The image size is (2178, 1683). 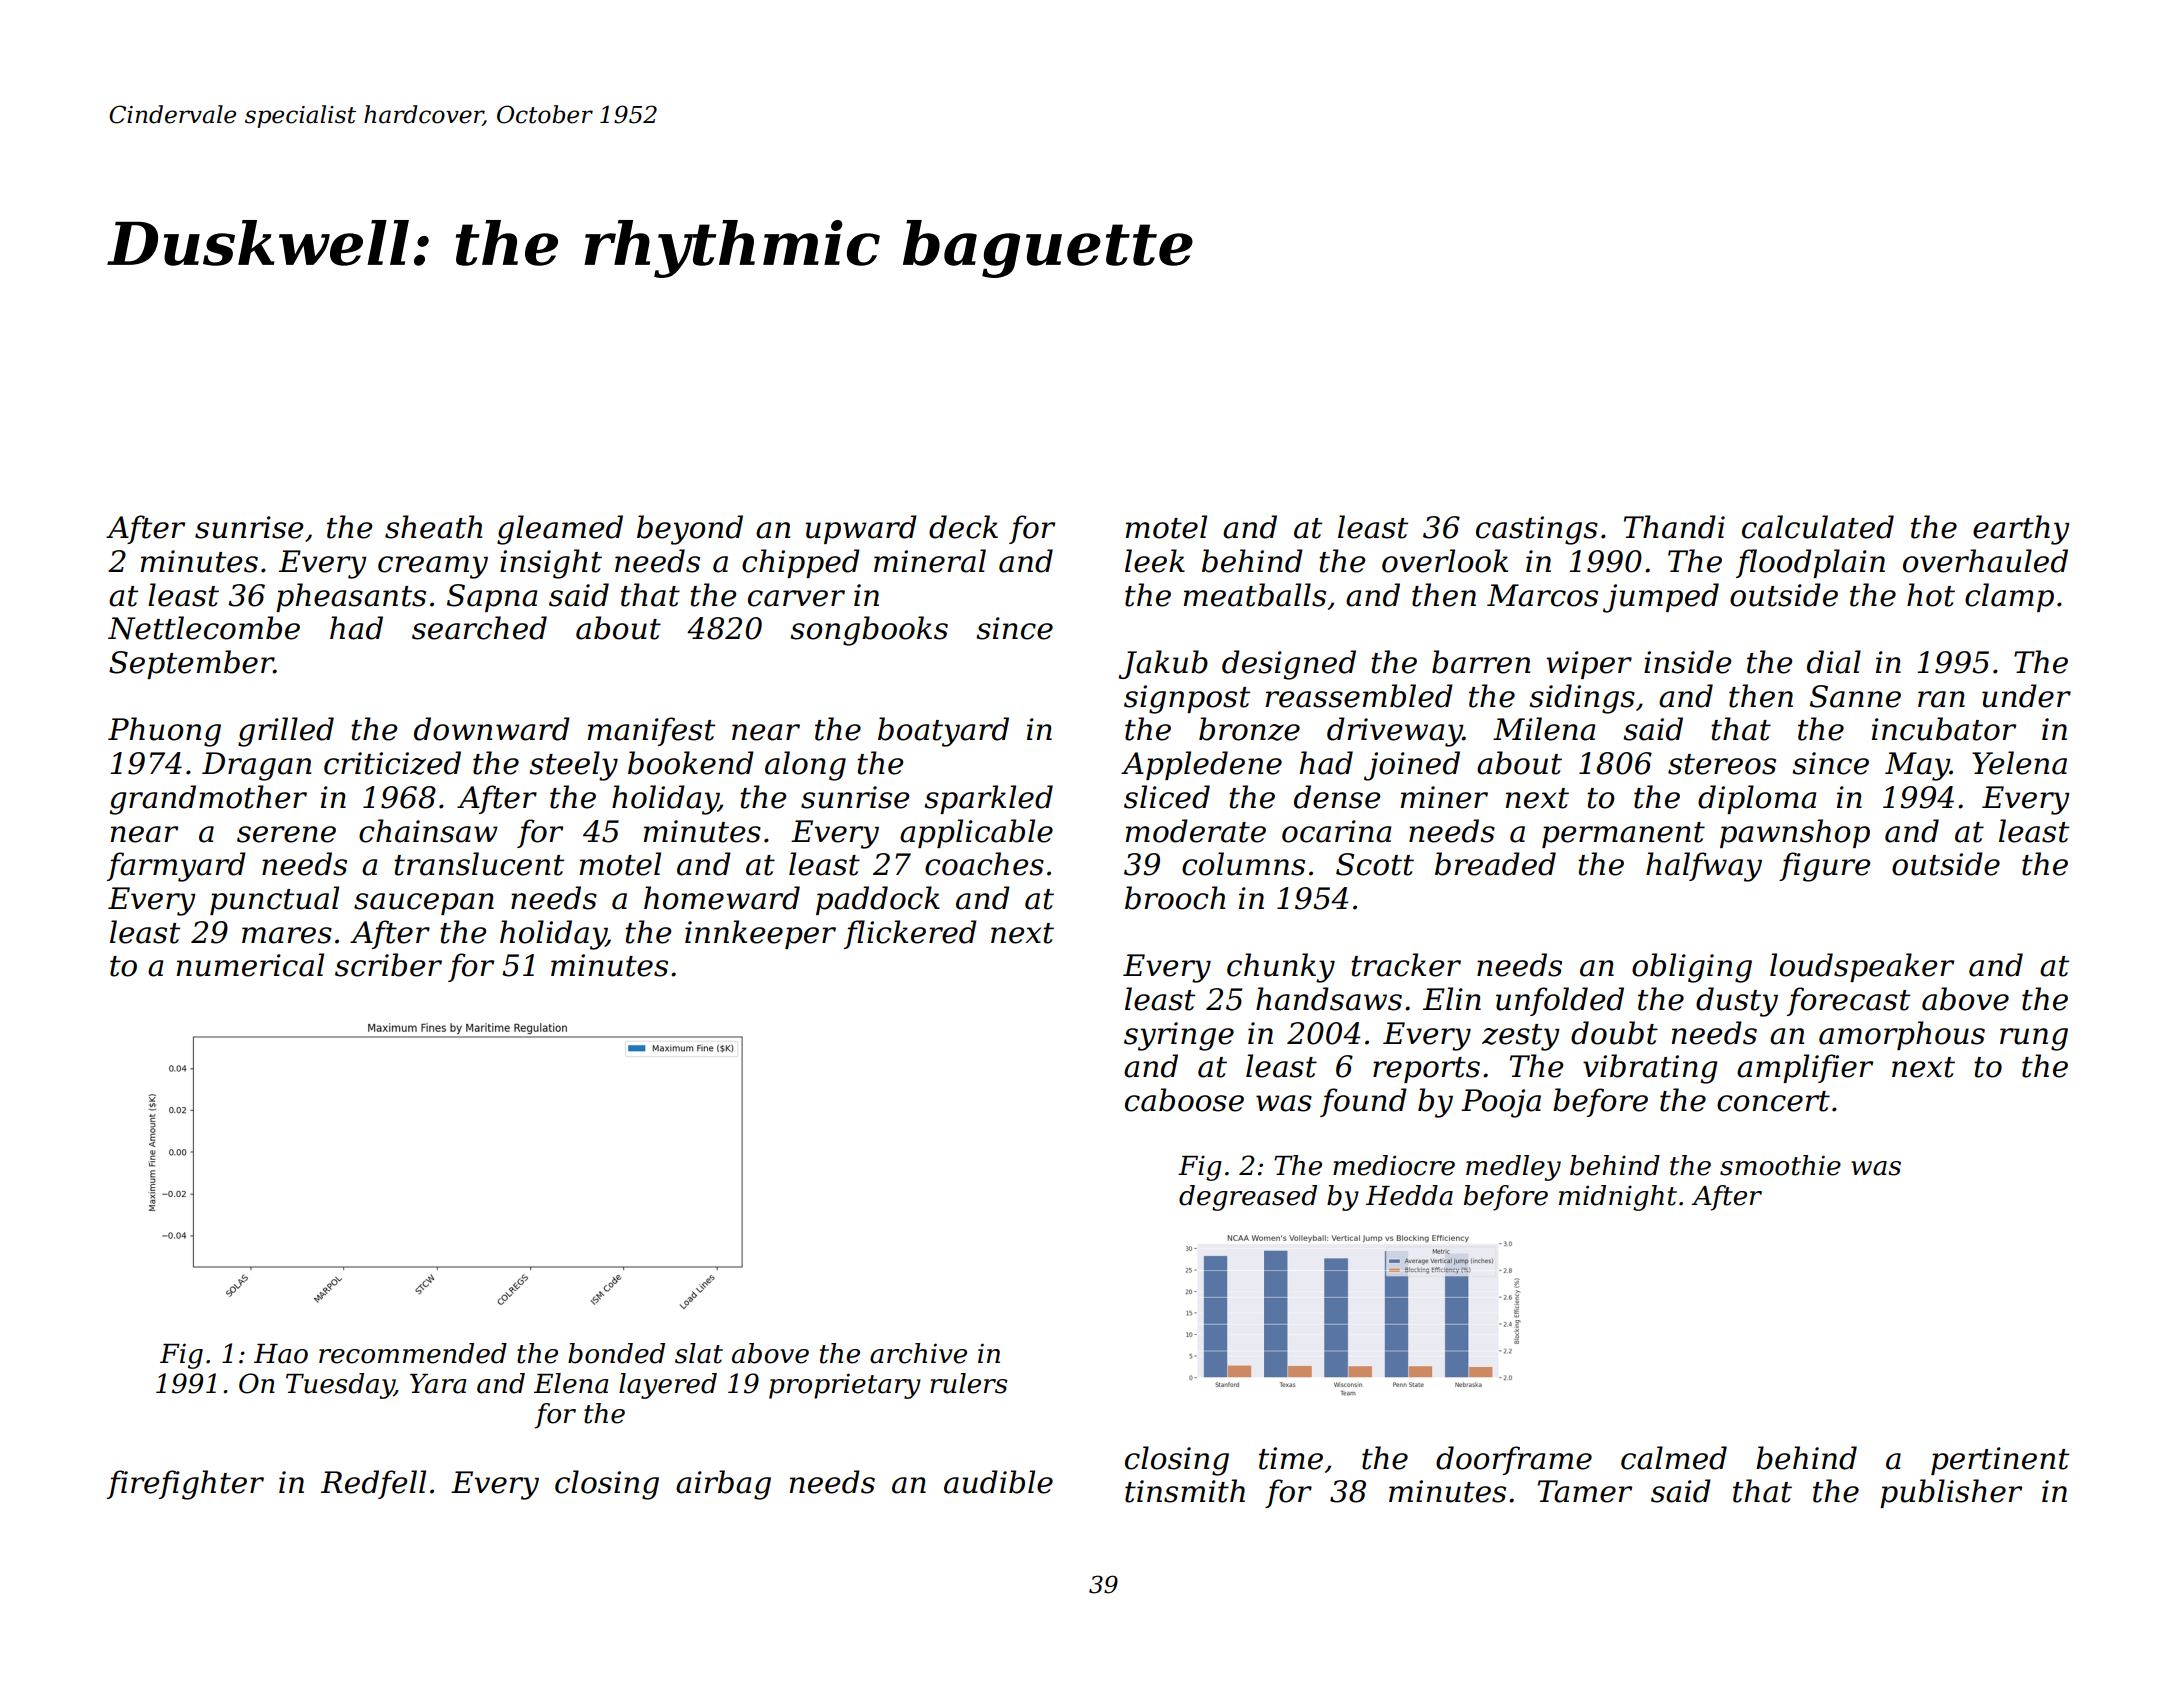 I want to click on saucepan, so click(x=424, y=904).
